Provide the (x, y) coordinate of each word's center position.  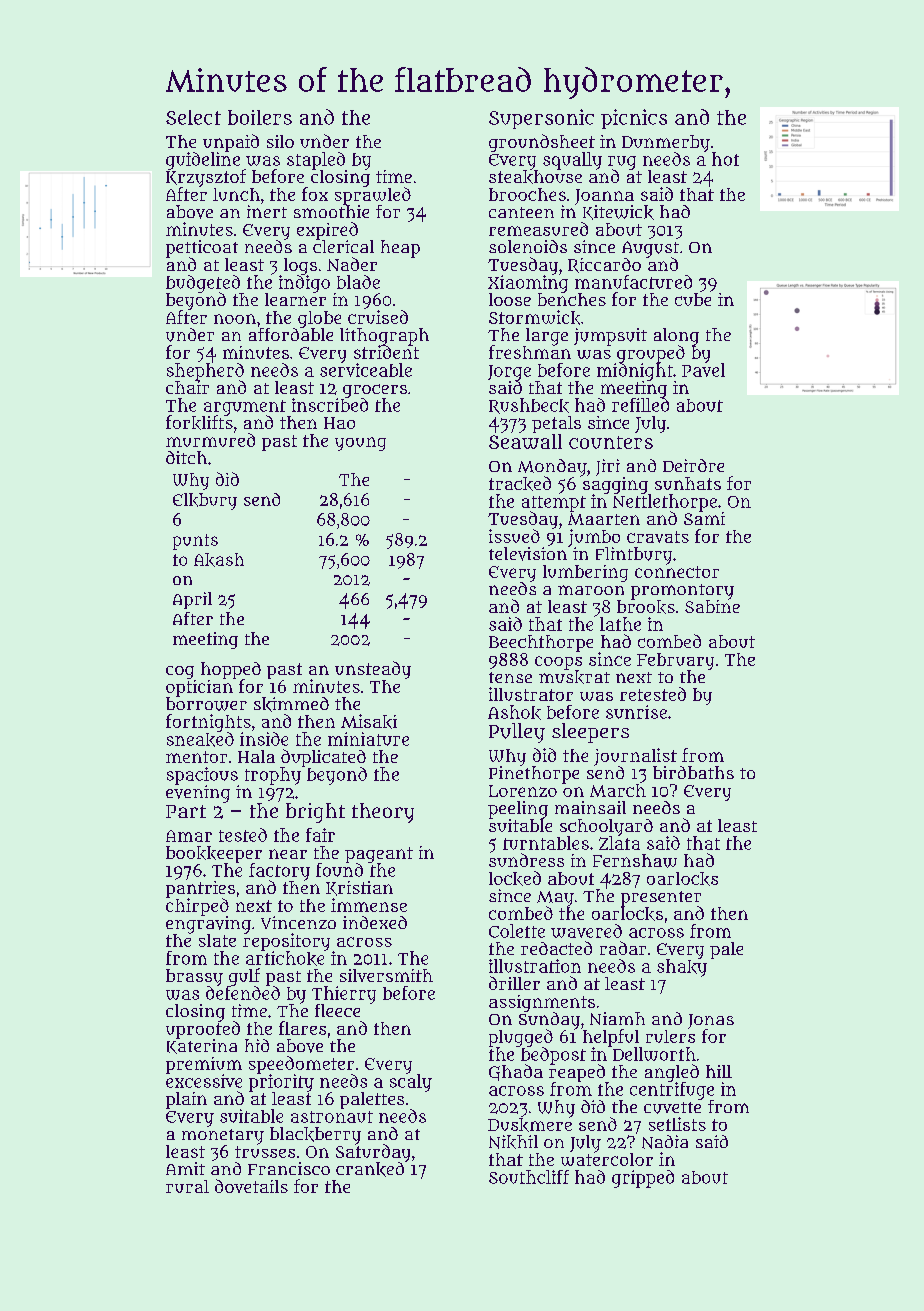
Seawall (525, 441)
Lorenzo (523, 791)
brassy (194, 977)
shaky (682, 968)
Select (193, 117)
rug (622, 163)
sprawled (373, 196)
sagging (615, 485)
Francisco (289, 1168)
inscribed (330, 405)
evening (198, 794)
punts (195, 542)
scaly (411, 1083)
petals (556, 424)
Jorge (509, 373)
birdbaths (693, 772)
